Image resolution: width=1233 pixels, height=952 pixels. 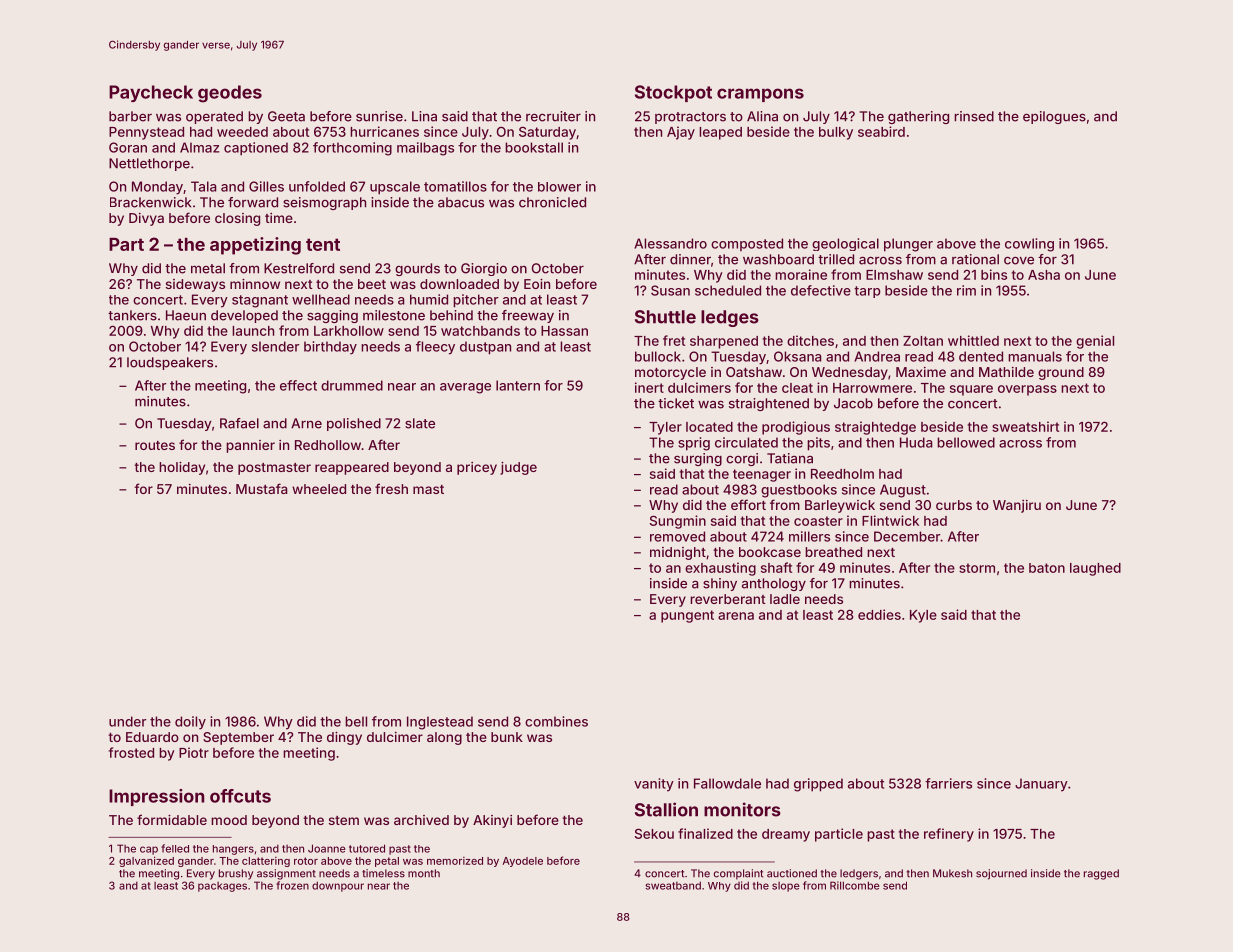 I want to click on scheduled, so click(x=728, y=290).
